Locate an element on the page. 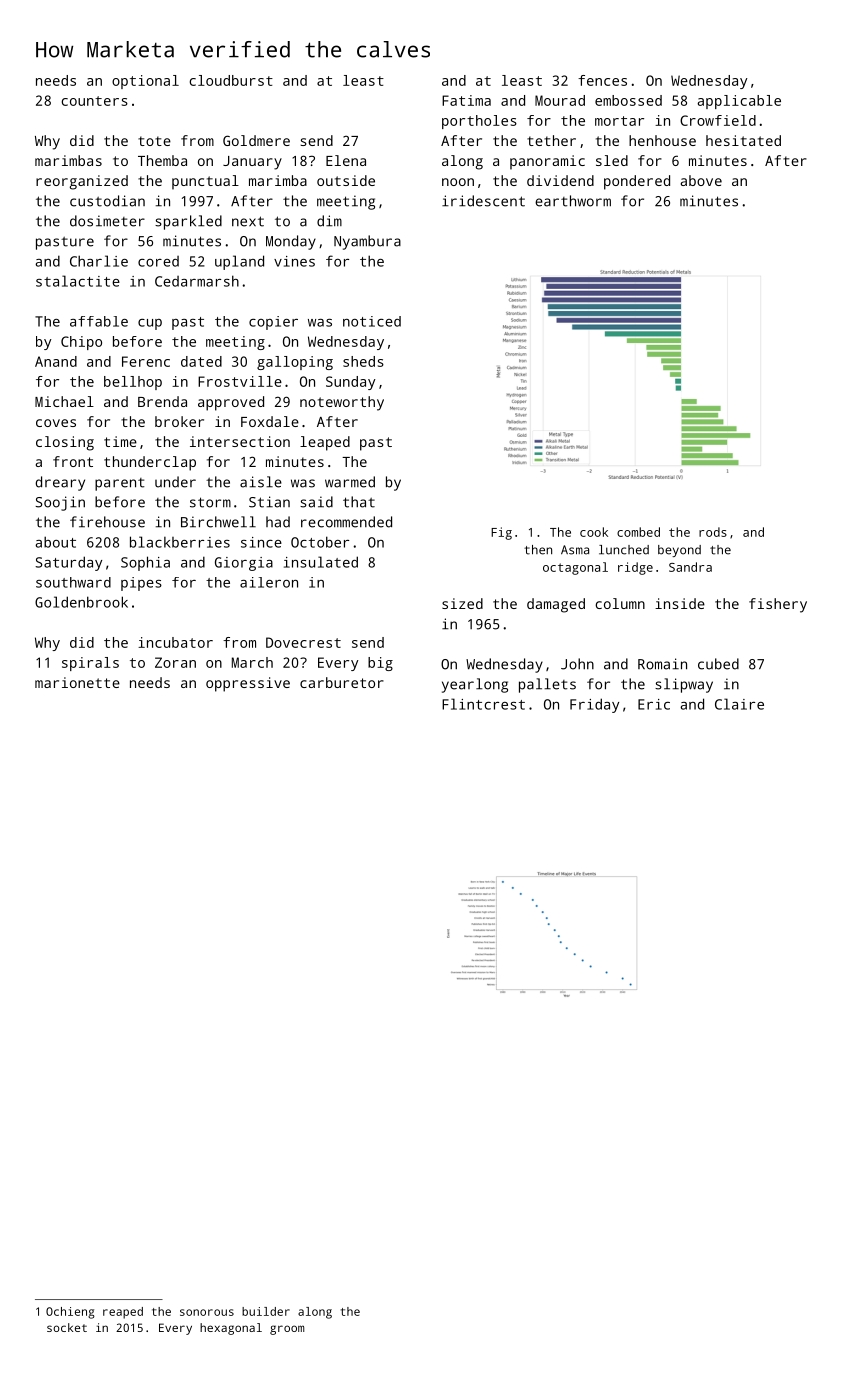 The image size is (849, 1400). builder is located at coordinates (266, 1311).
